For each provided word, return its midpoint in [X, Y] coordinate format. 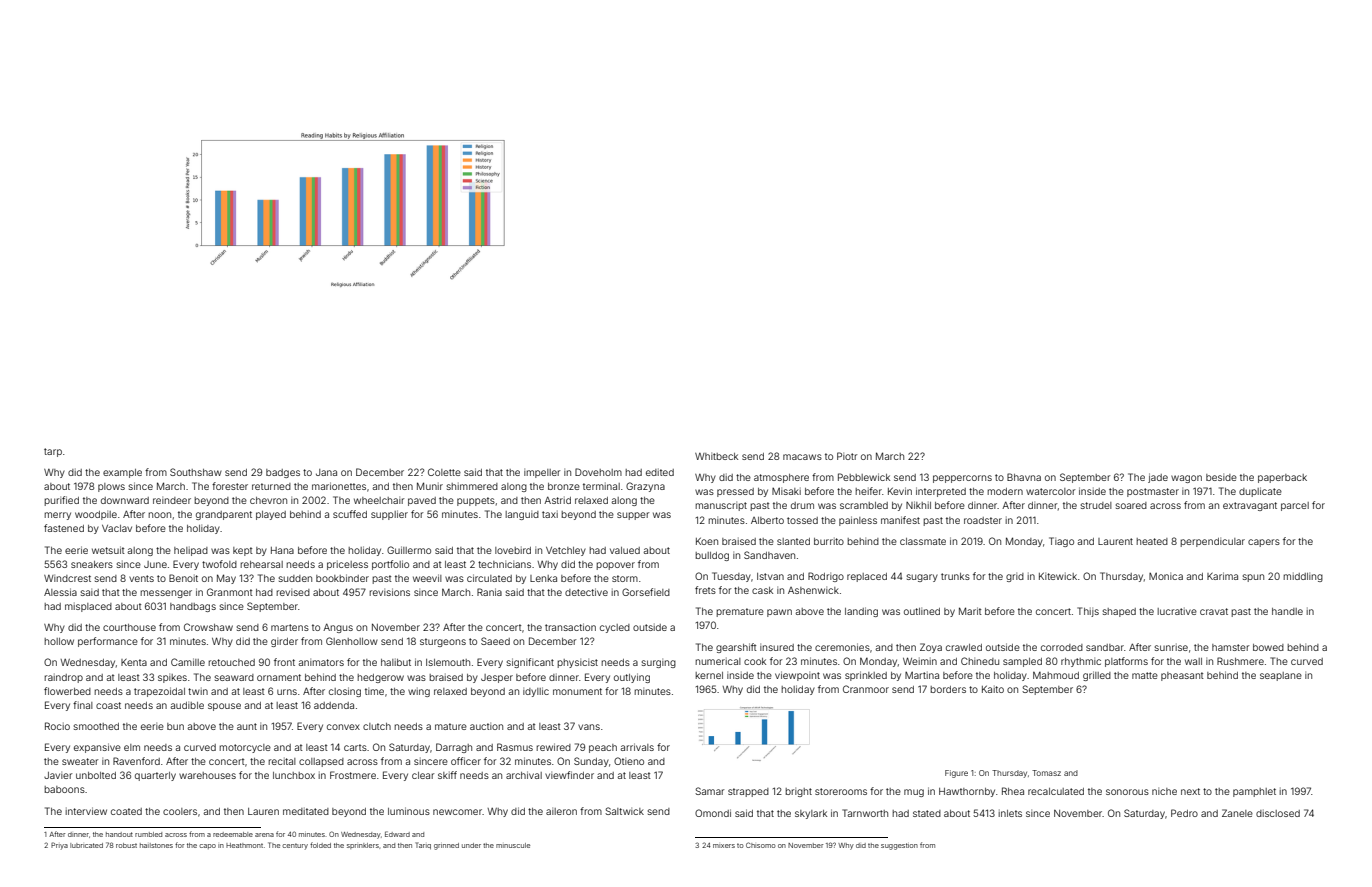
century [295, 846]
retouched [231, 662]
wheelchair [379, 500]
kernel [709, 675]
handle [1287, 611]
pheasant [1182, 676]
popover [615, 566]
